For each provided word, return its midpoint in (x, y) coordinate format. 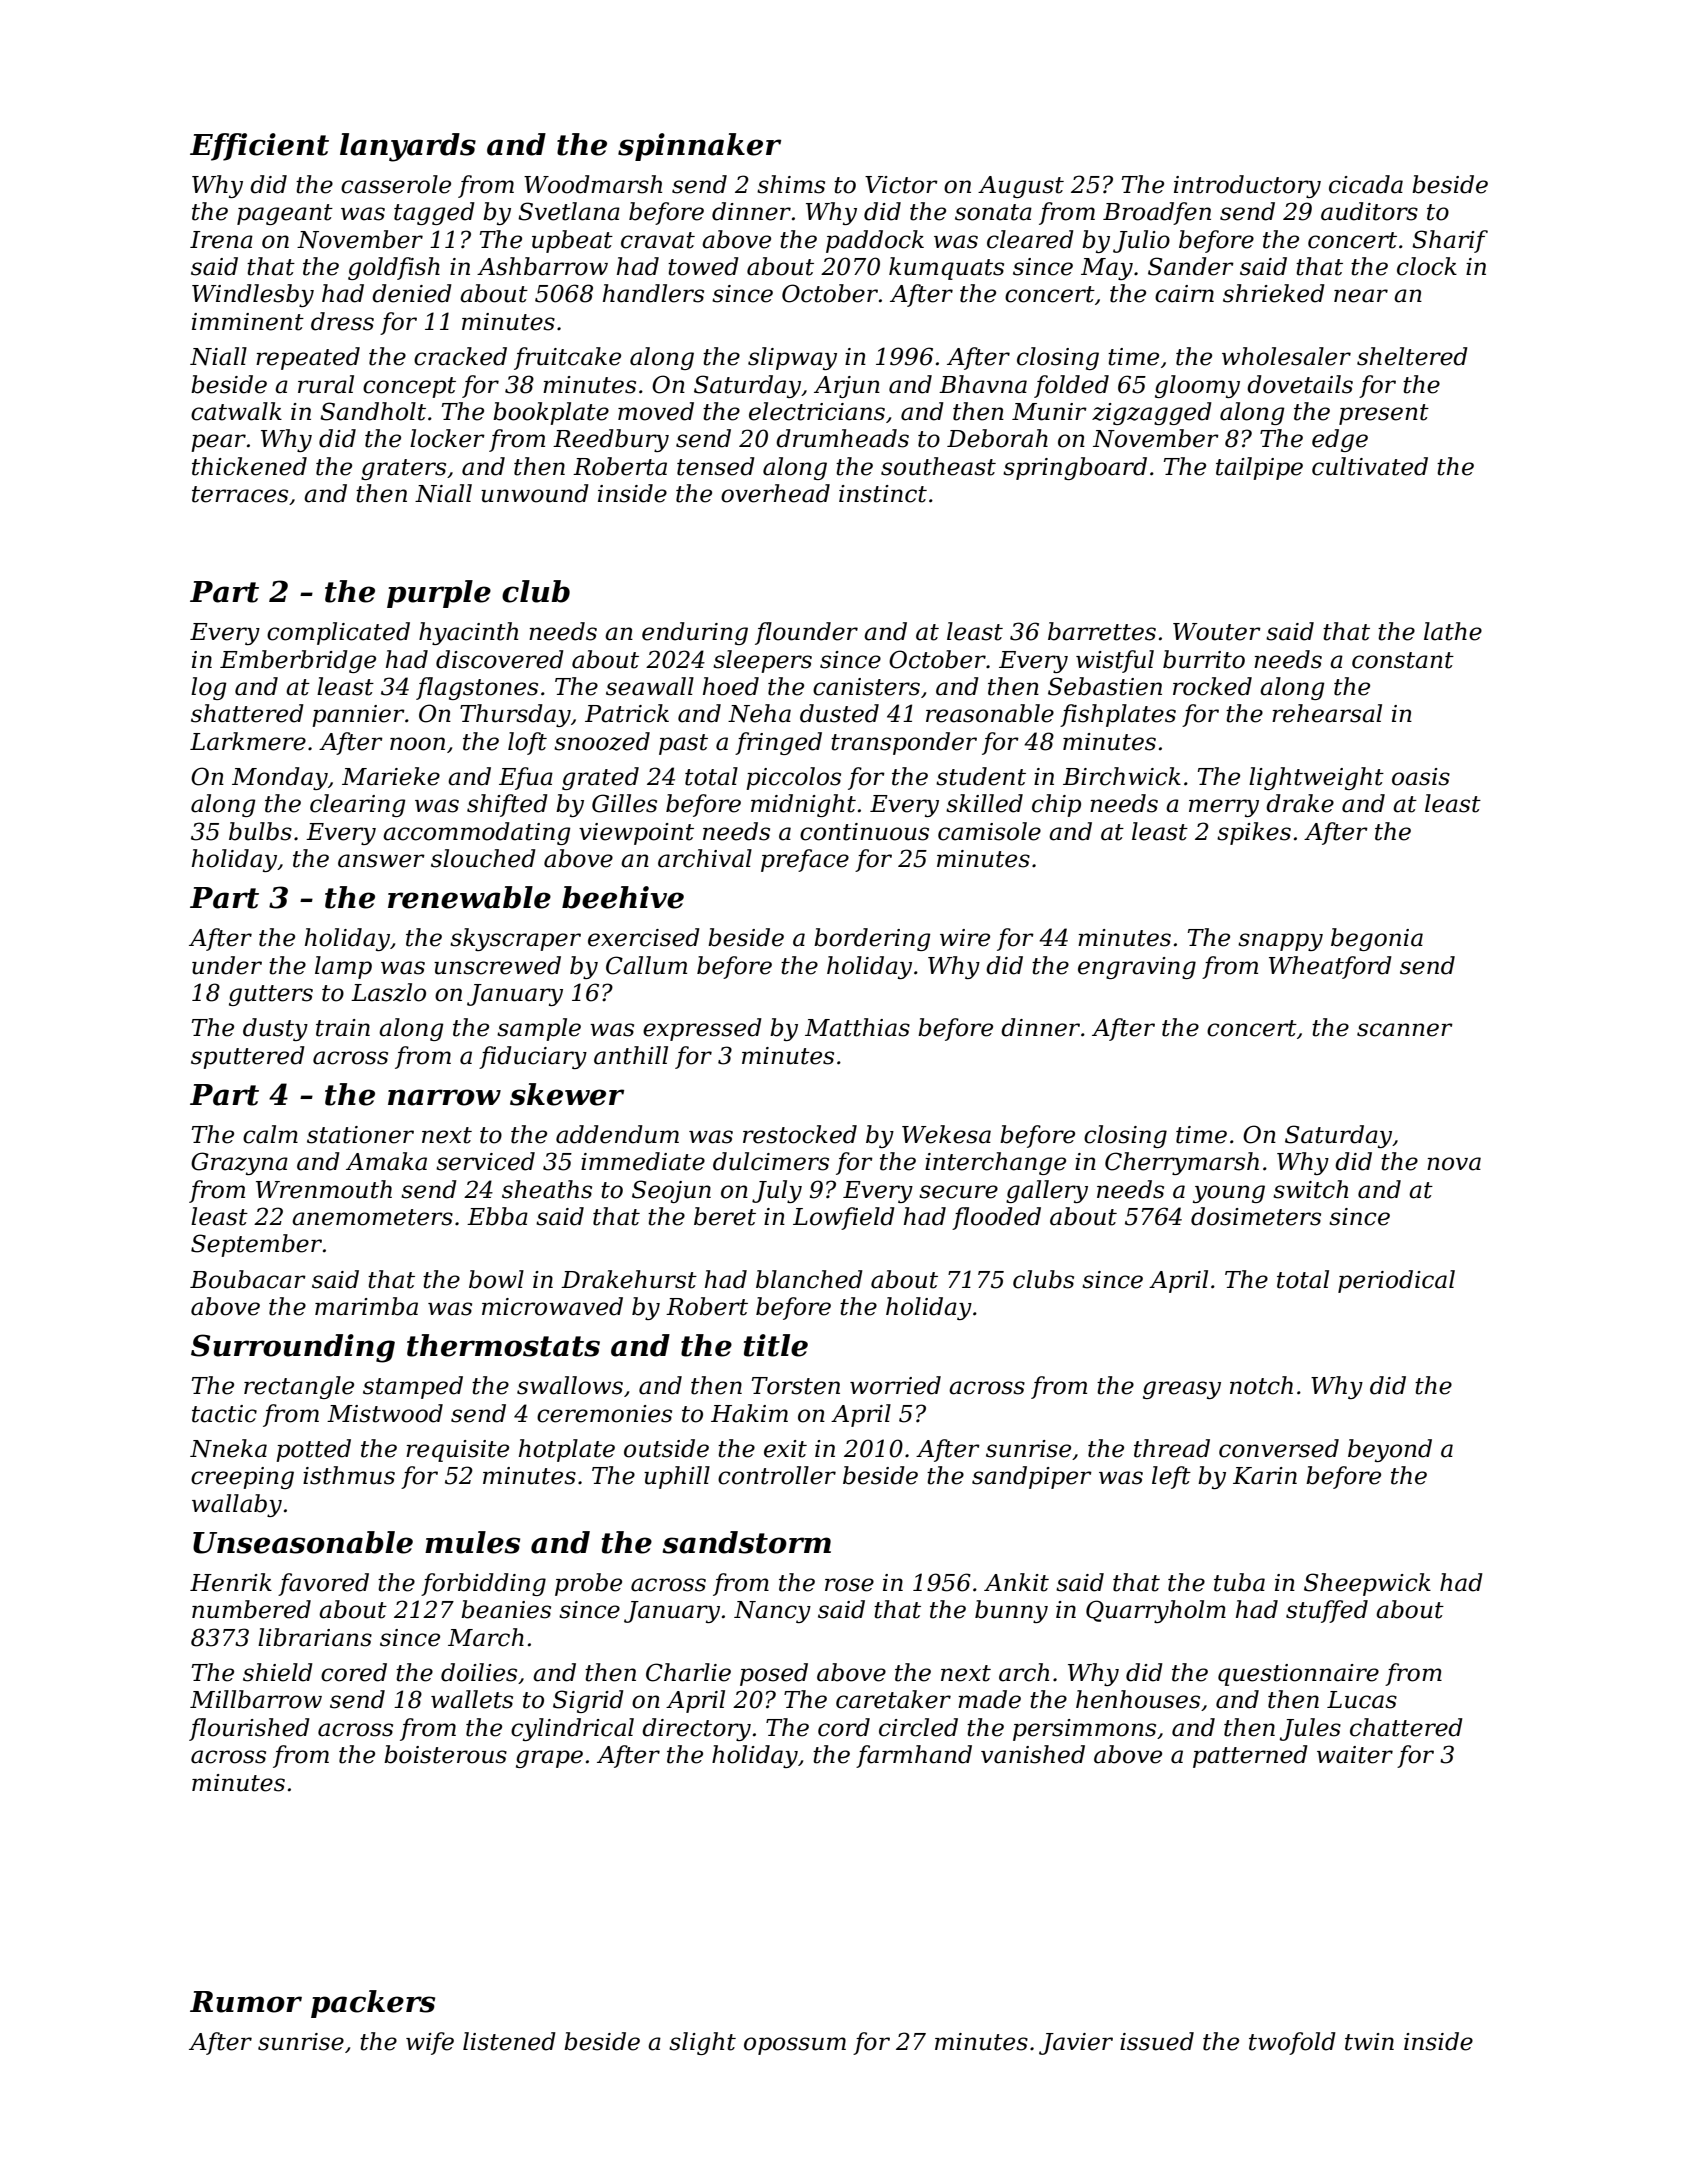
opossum (795, 2046)
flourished (249, 1729)
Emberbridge (298, 661)
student (981, 776)
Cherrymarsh (1182, 1163)
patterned (1250, 1756)
